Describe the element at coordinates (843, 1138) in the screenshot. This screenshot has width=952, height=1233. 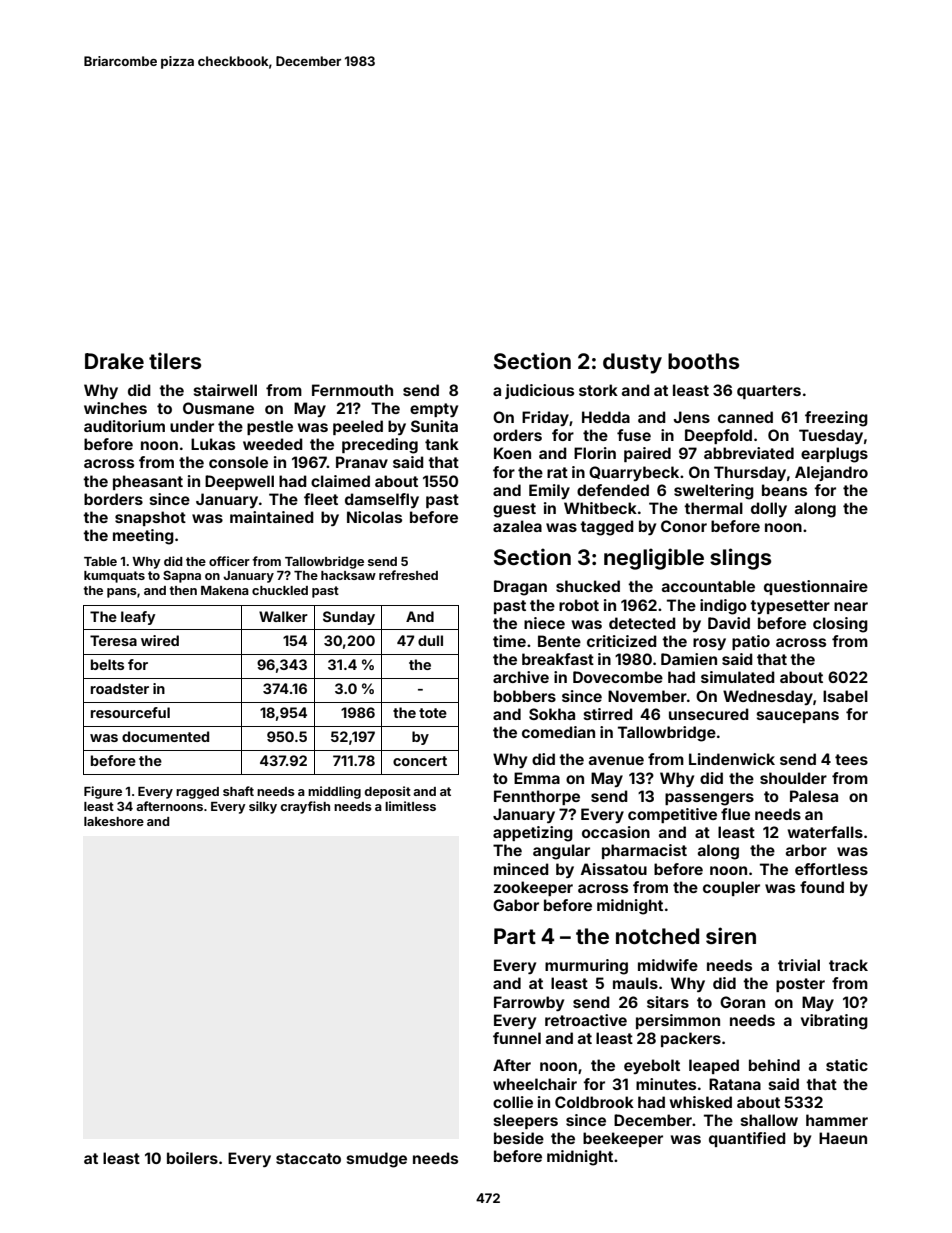
I see `Haeun` at that location.
